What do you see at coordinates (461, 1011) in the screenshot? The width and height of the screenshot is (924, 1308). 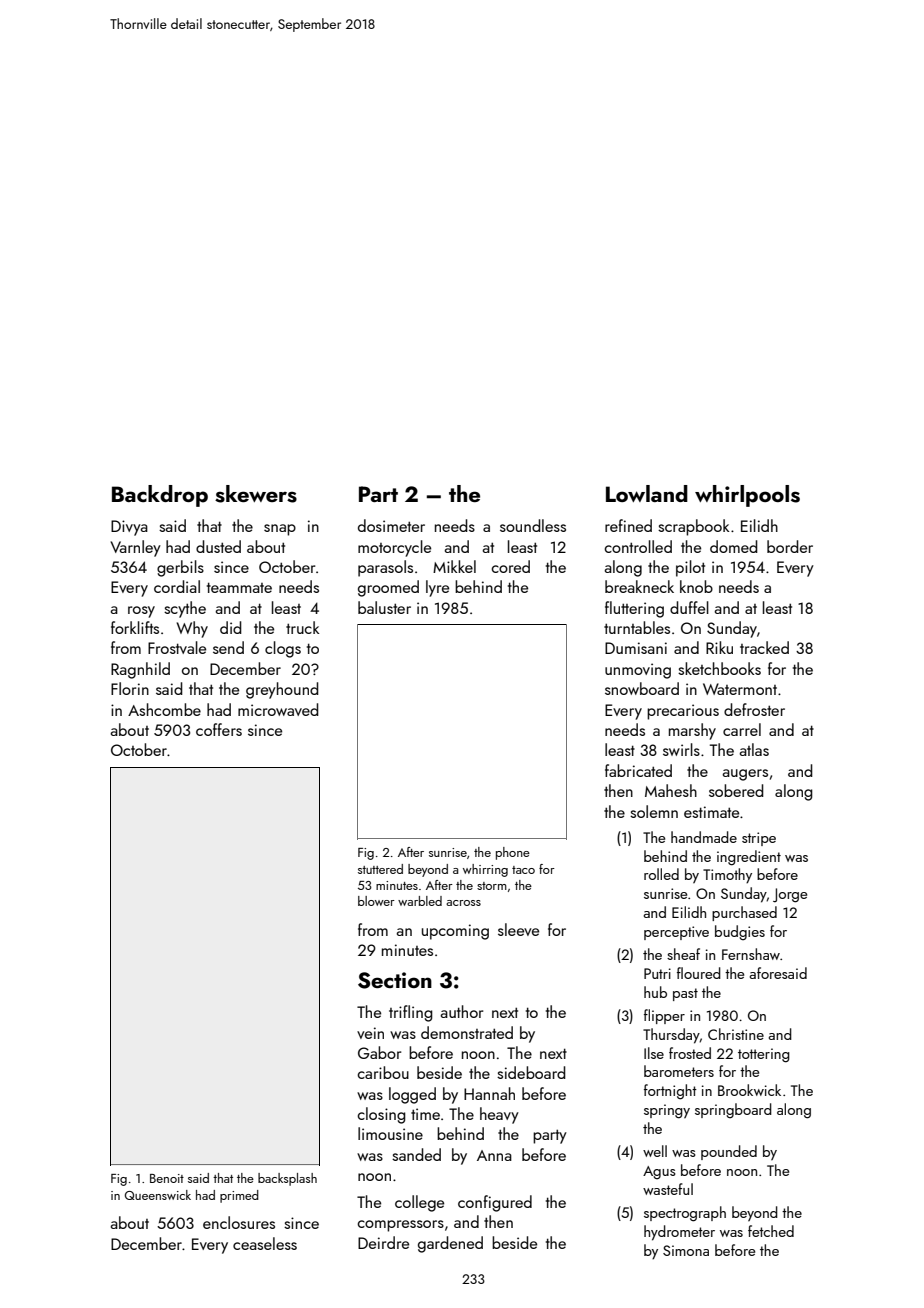 I see `author` at bounding box center [461, 1011].
